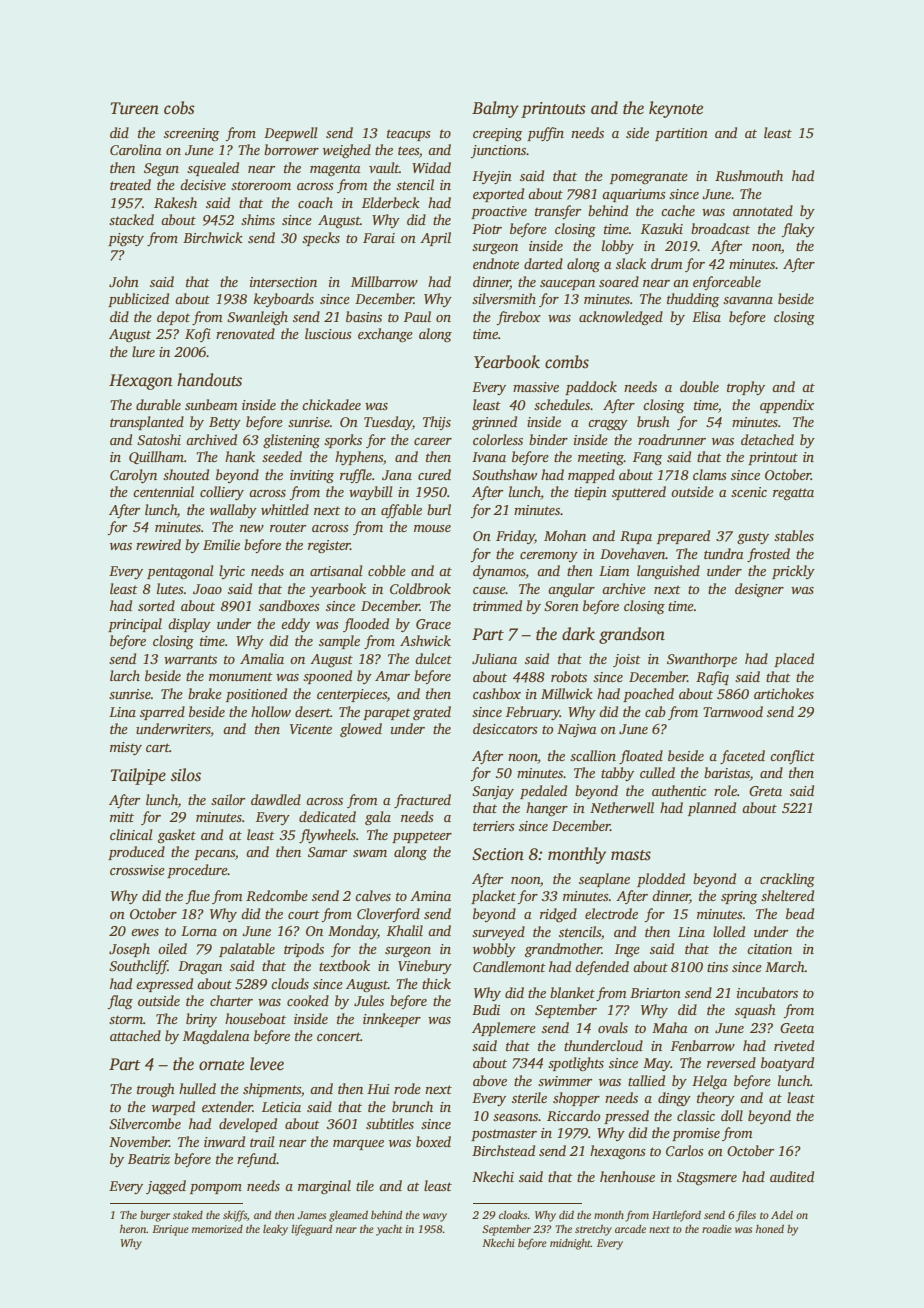 This screenshot has width=924, height=1308. I want to click on Birchwick, so click(213, 237).
